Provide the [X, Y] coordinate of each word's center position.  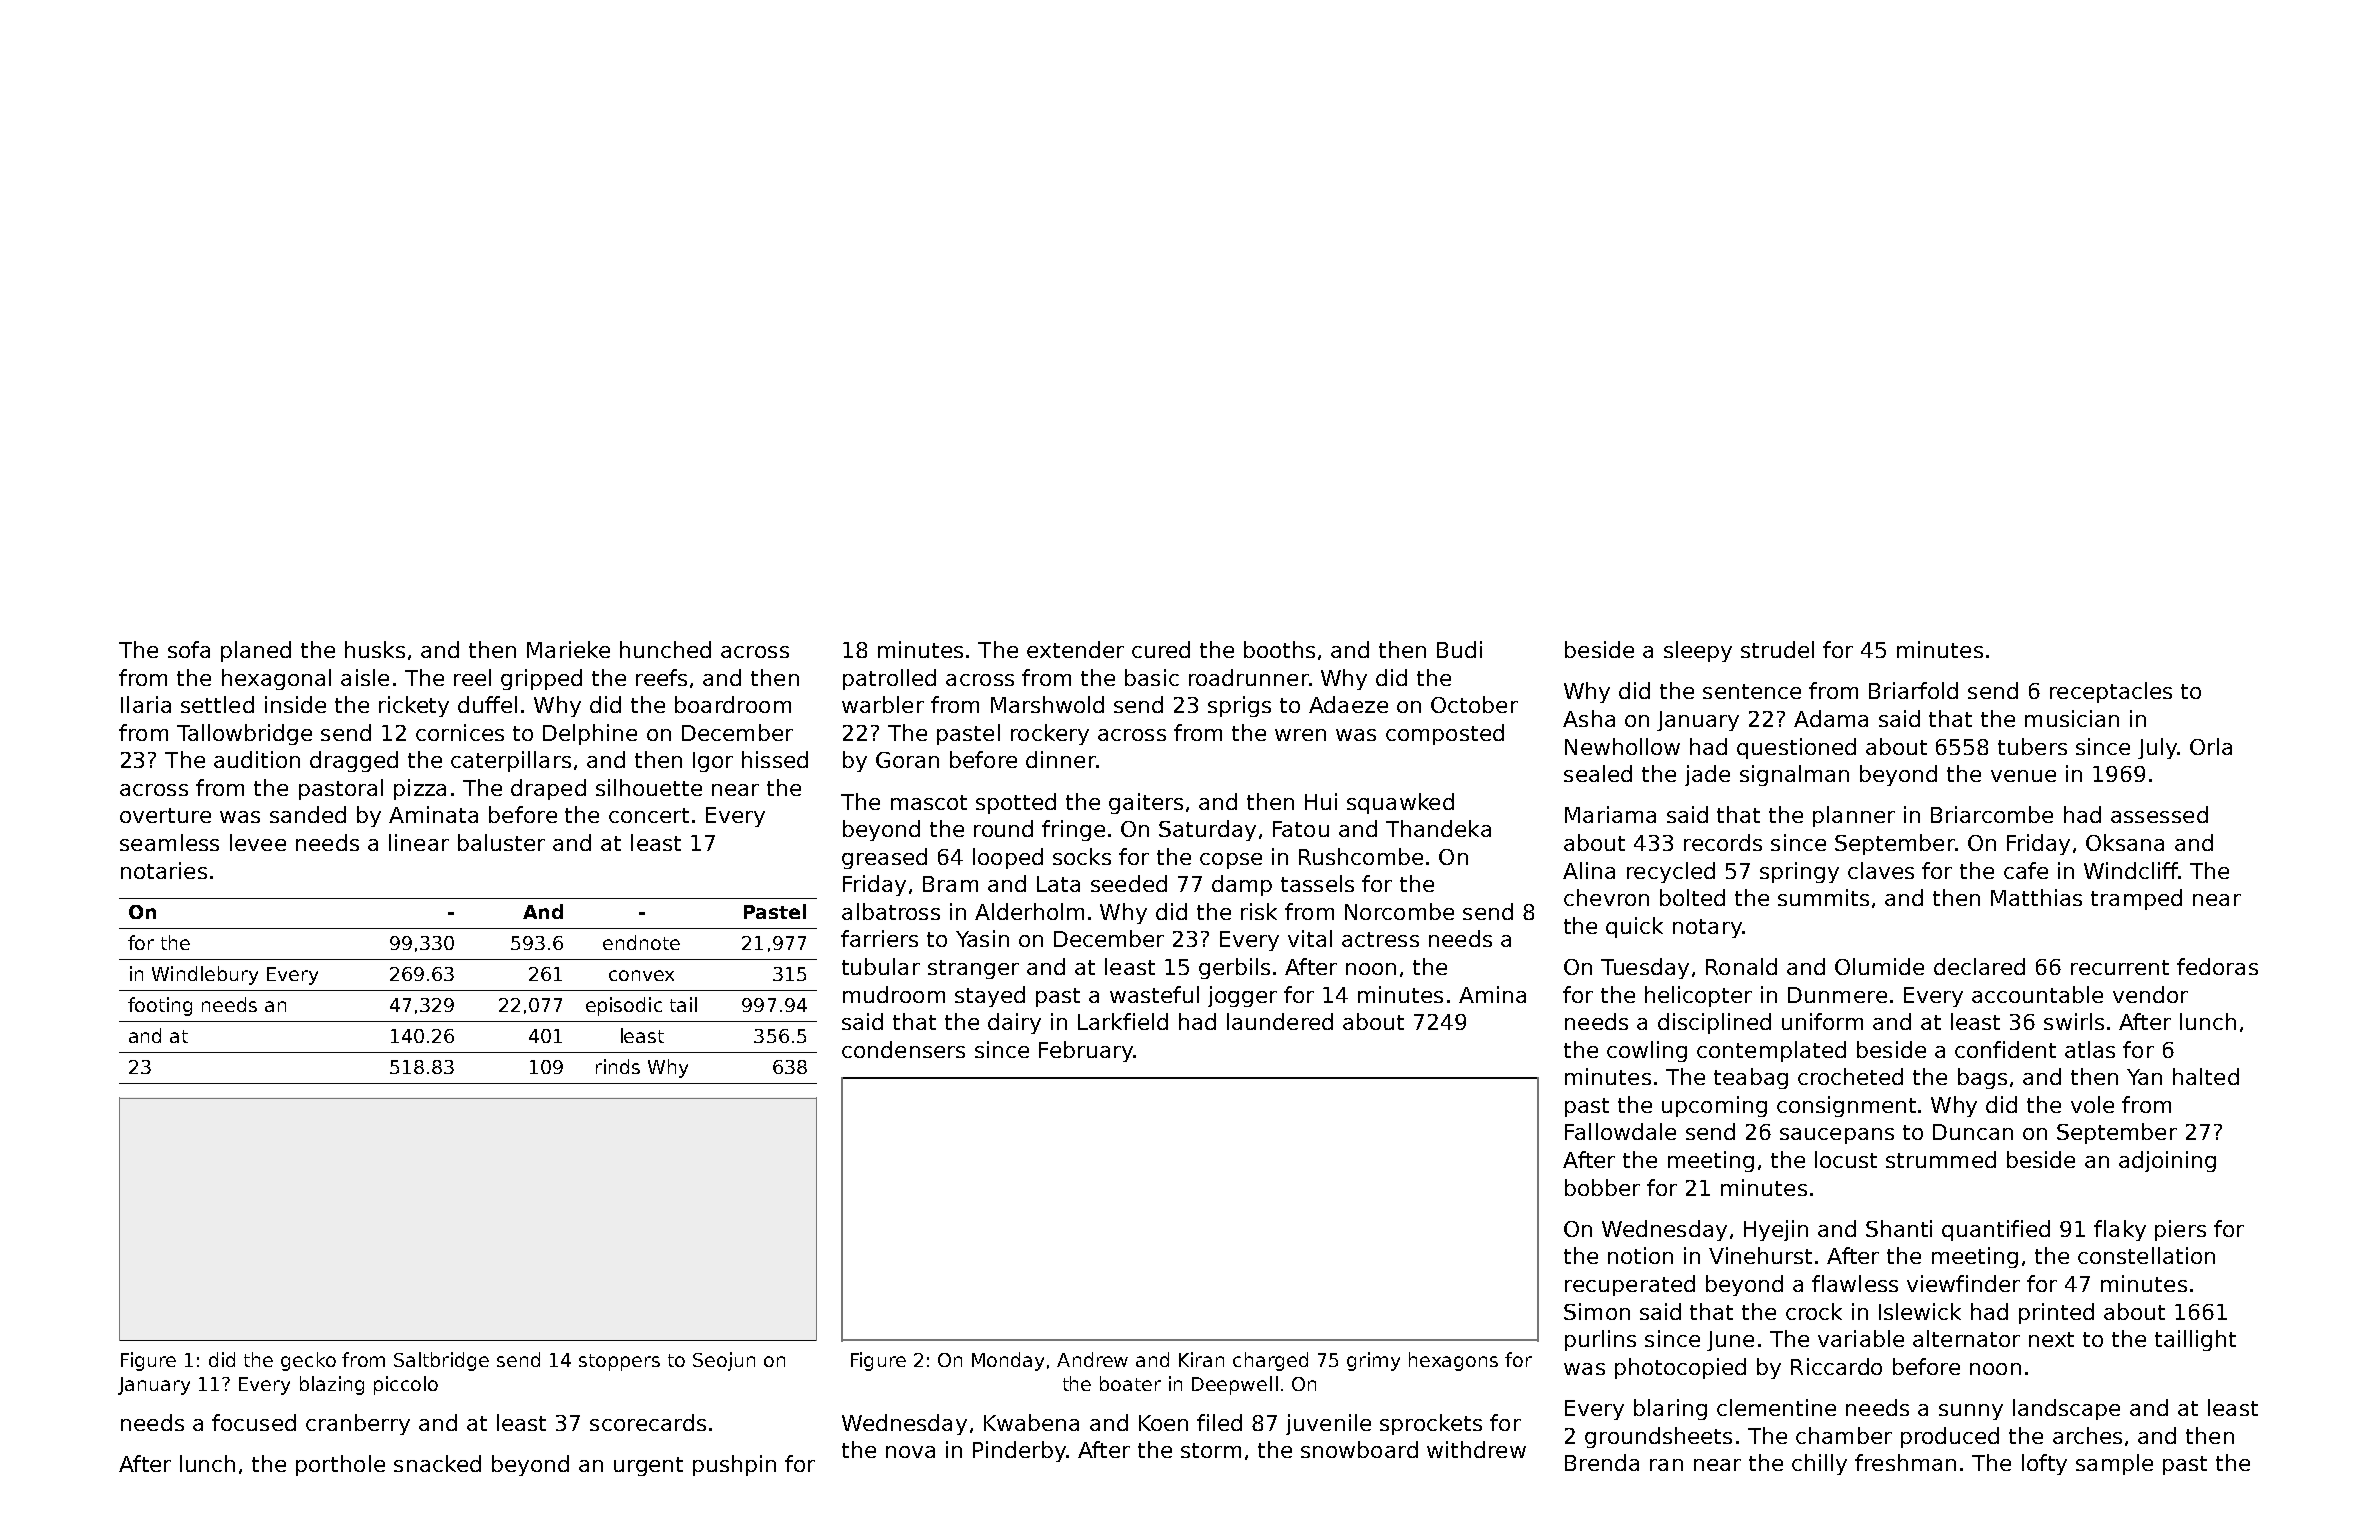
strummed [1941, 1159]
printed [2056, 1313]
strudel [1777, 649]
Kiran [1201, 1359]
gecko [308, 1361]
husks [375, 649]
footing [160, 1006]
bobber [1602, 1187]
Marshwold [1047, 704]
